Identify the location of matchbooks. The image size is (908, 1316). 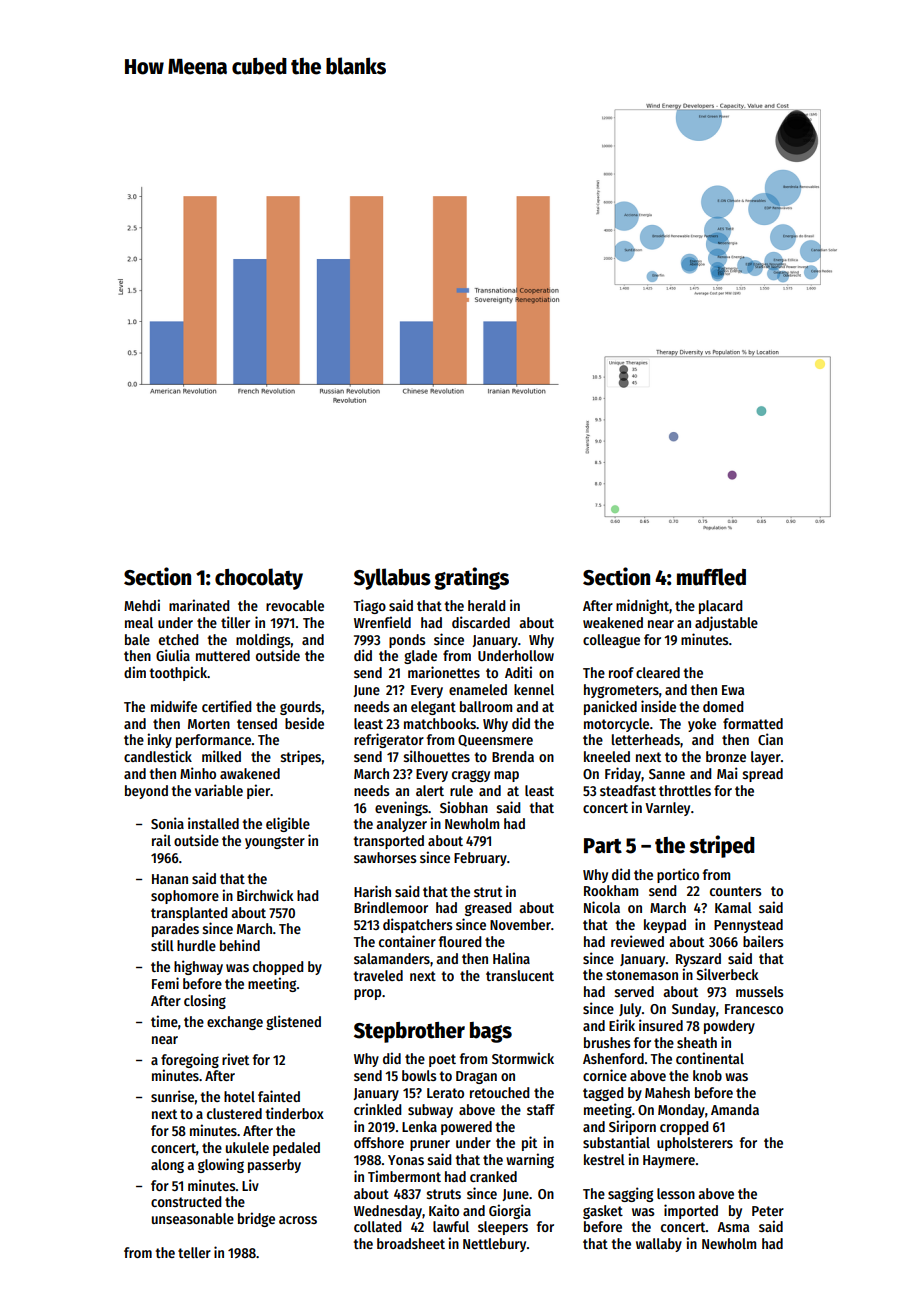
(440, 723).
